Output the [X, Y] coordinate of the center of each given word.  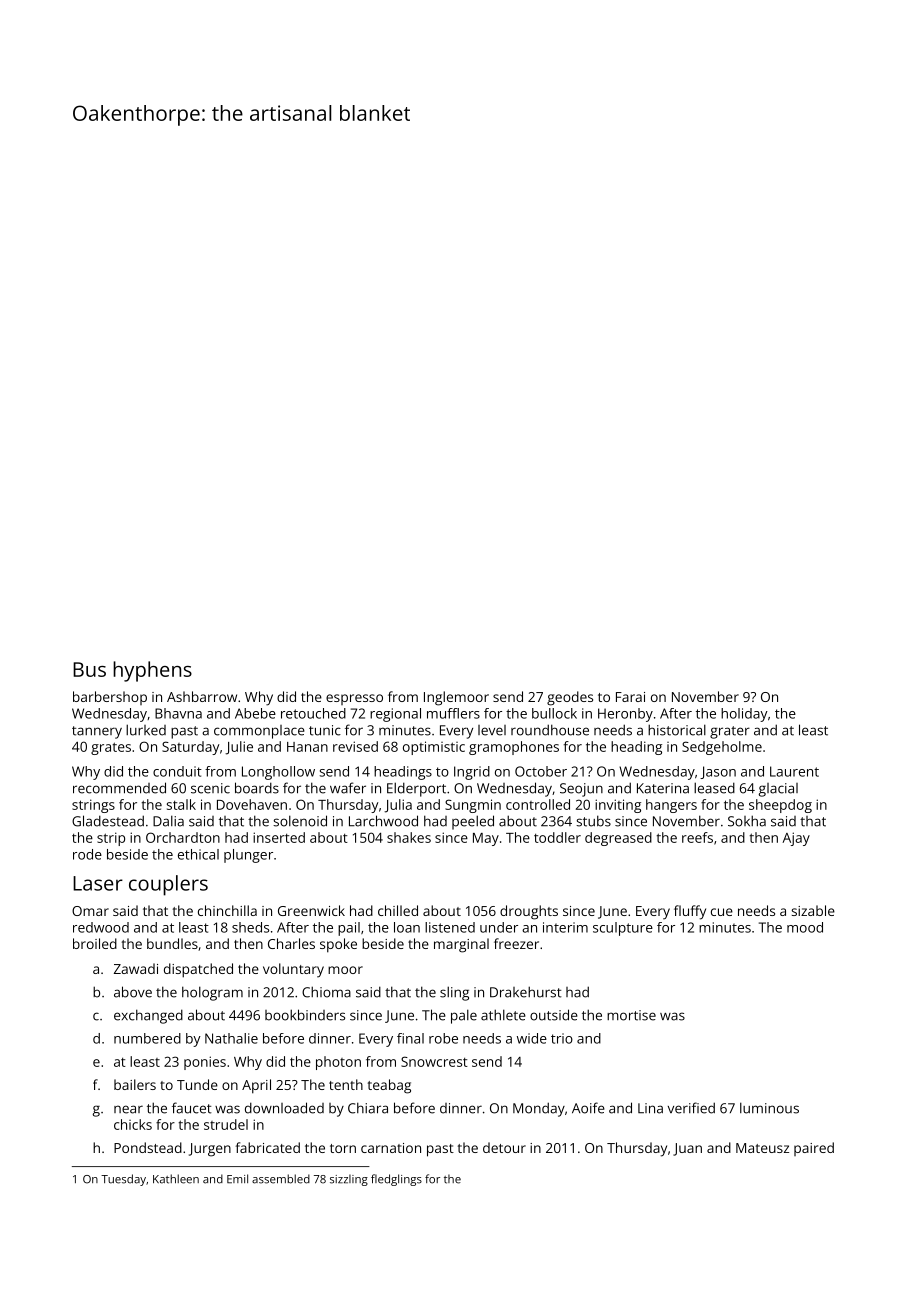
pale [464, 1016]
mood [805, 927]
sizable [813, 910]
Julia [398, 806]
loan [407, 927]
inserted [279, 837]
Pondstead [148, 1147]
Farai [630, 697]
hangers [671, 806]
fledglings [396, 1180]
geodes [570, 698]
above [133, 992]
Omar [90, 911]
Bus [89, 669]
